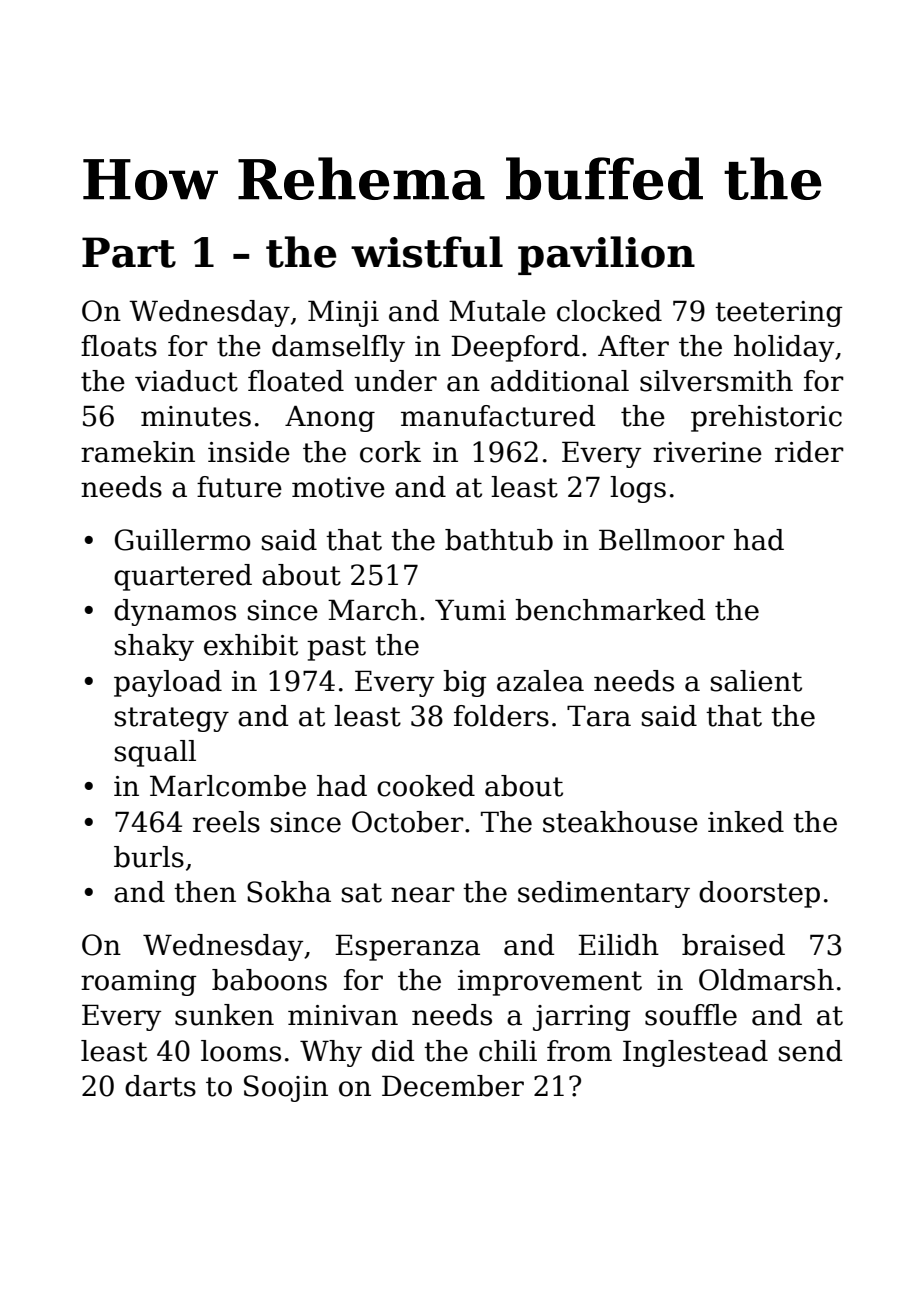 This document has height=1311, width=924. What do you see at coordinates (695, 1053) in the document?
I see `Inglestead` at bounding box center [695, 1053].
